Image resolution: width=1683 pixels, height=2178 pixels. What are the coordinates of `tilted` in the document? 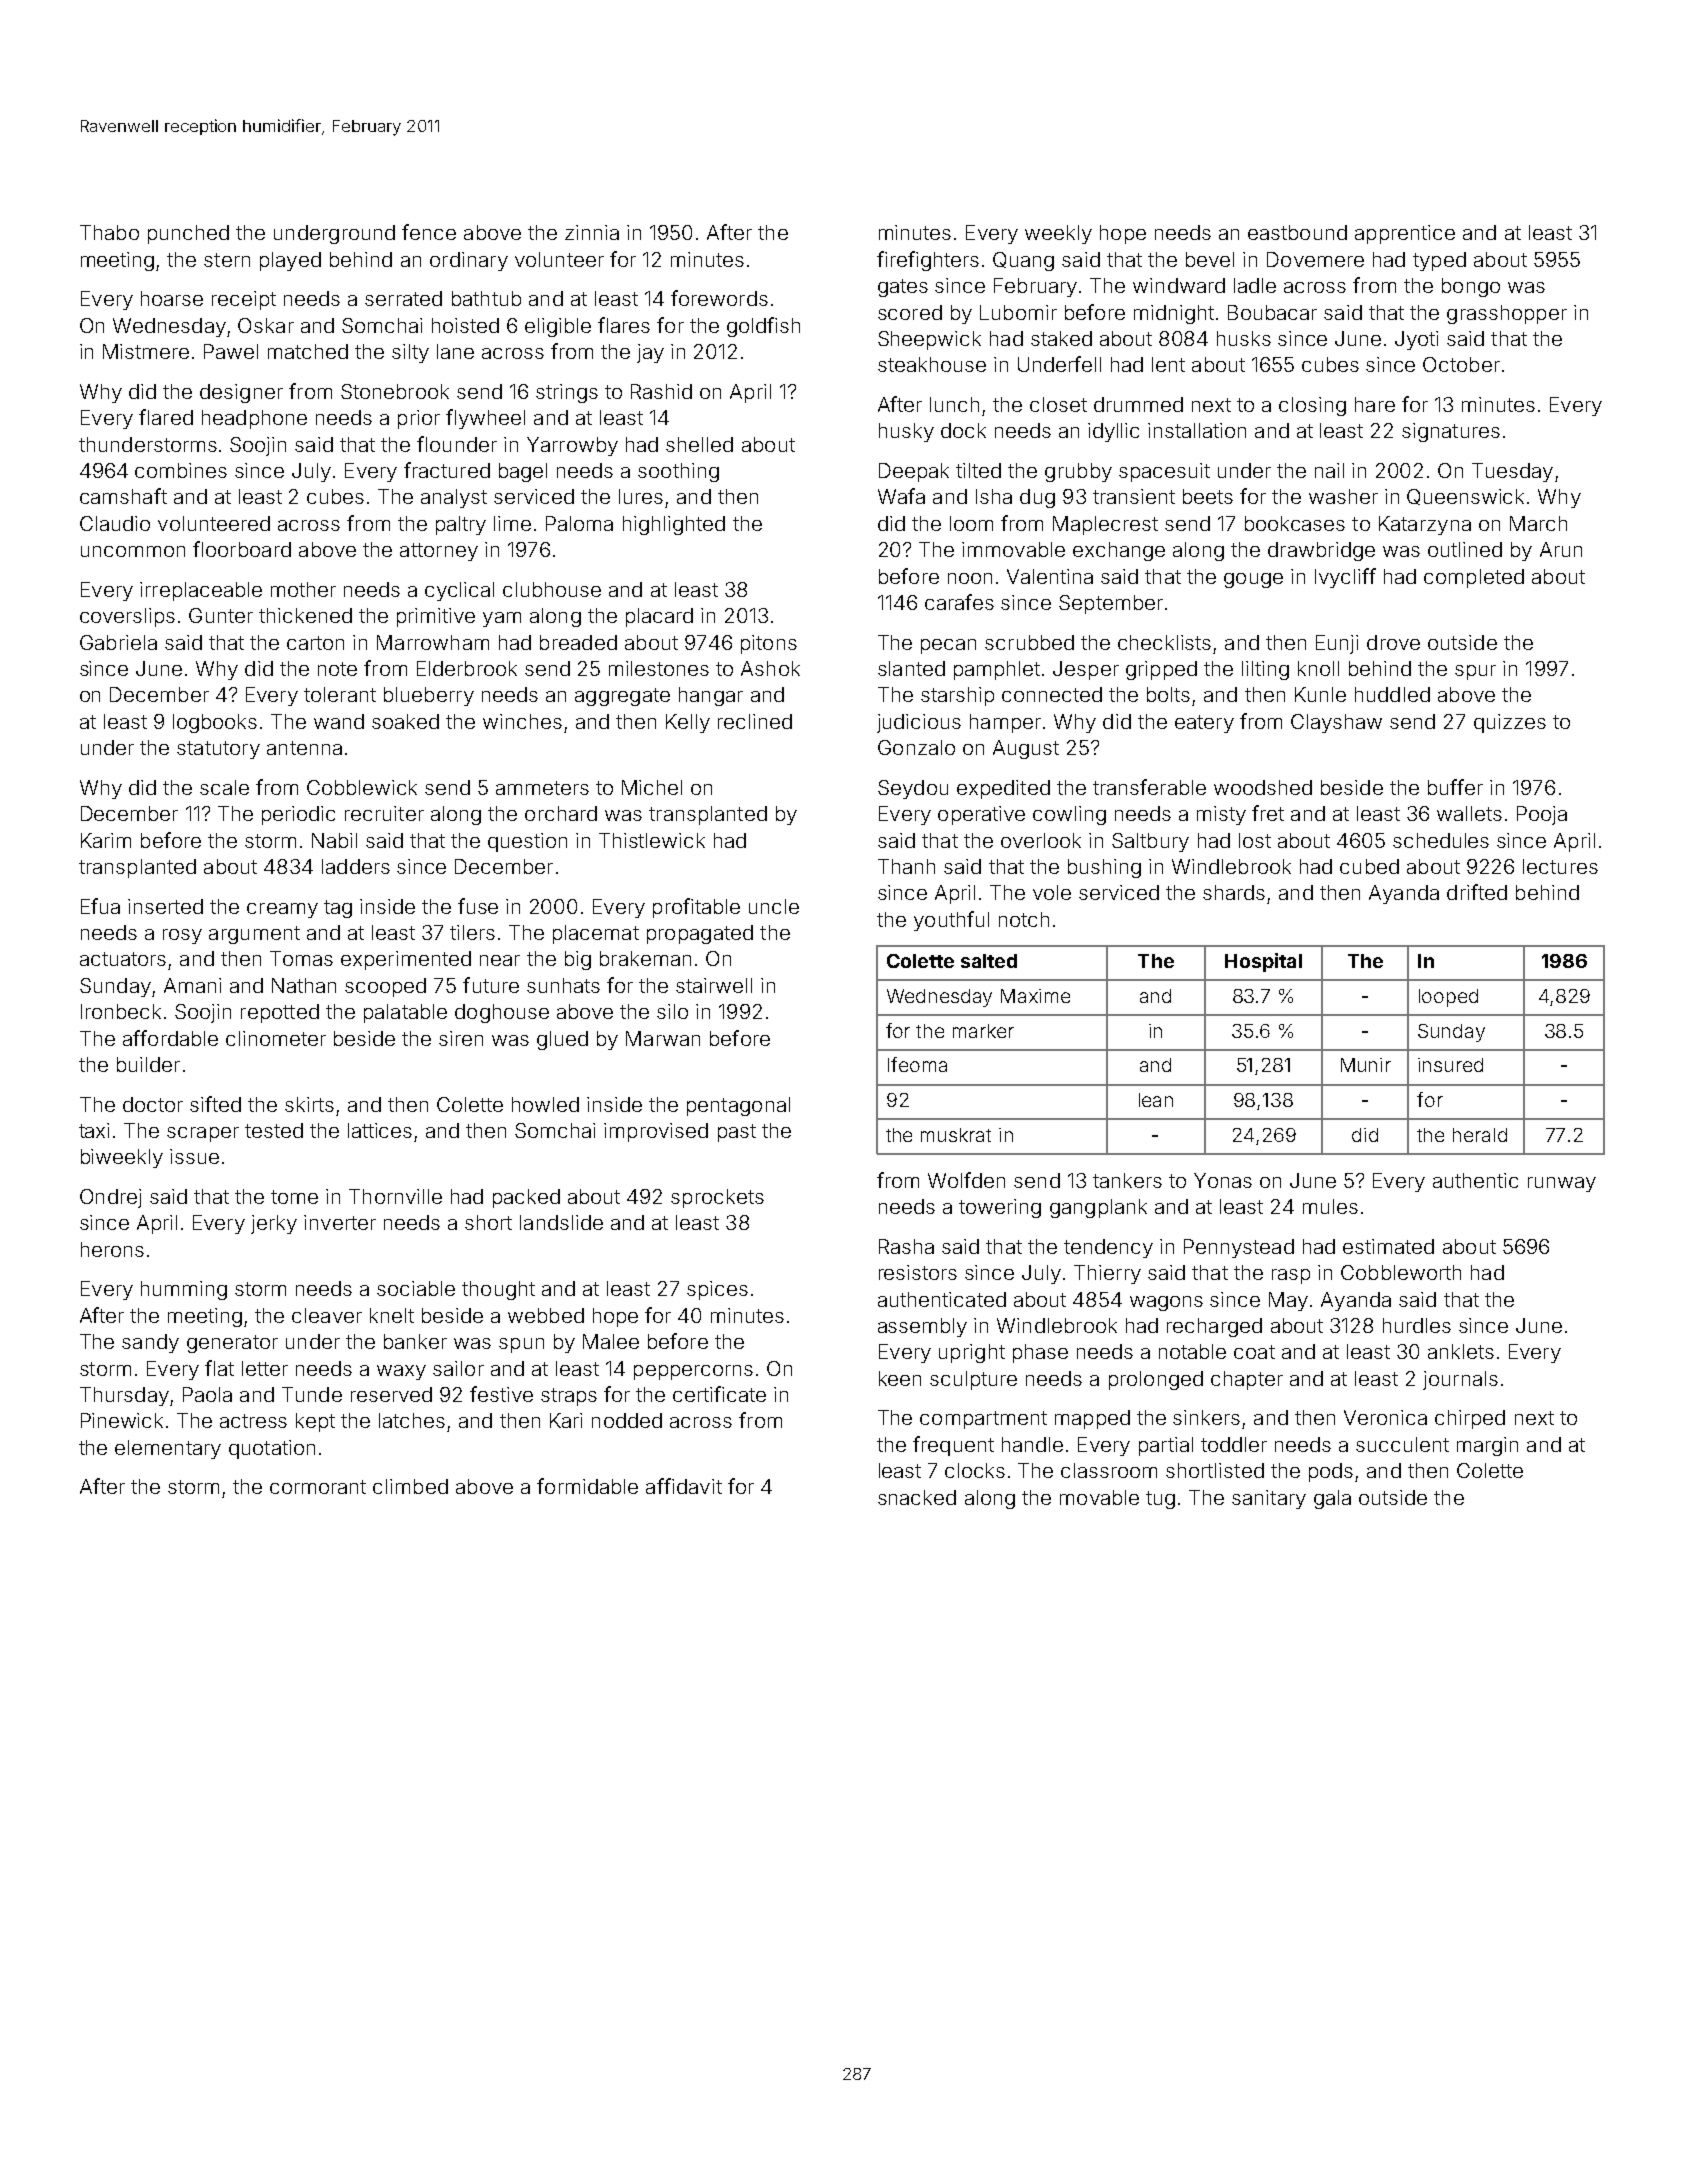 It's located at (978, 470).
